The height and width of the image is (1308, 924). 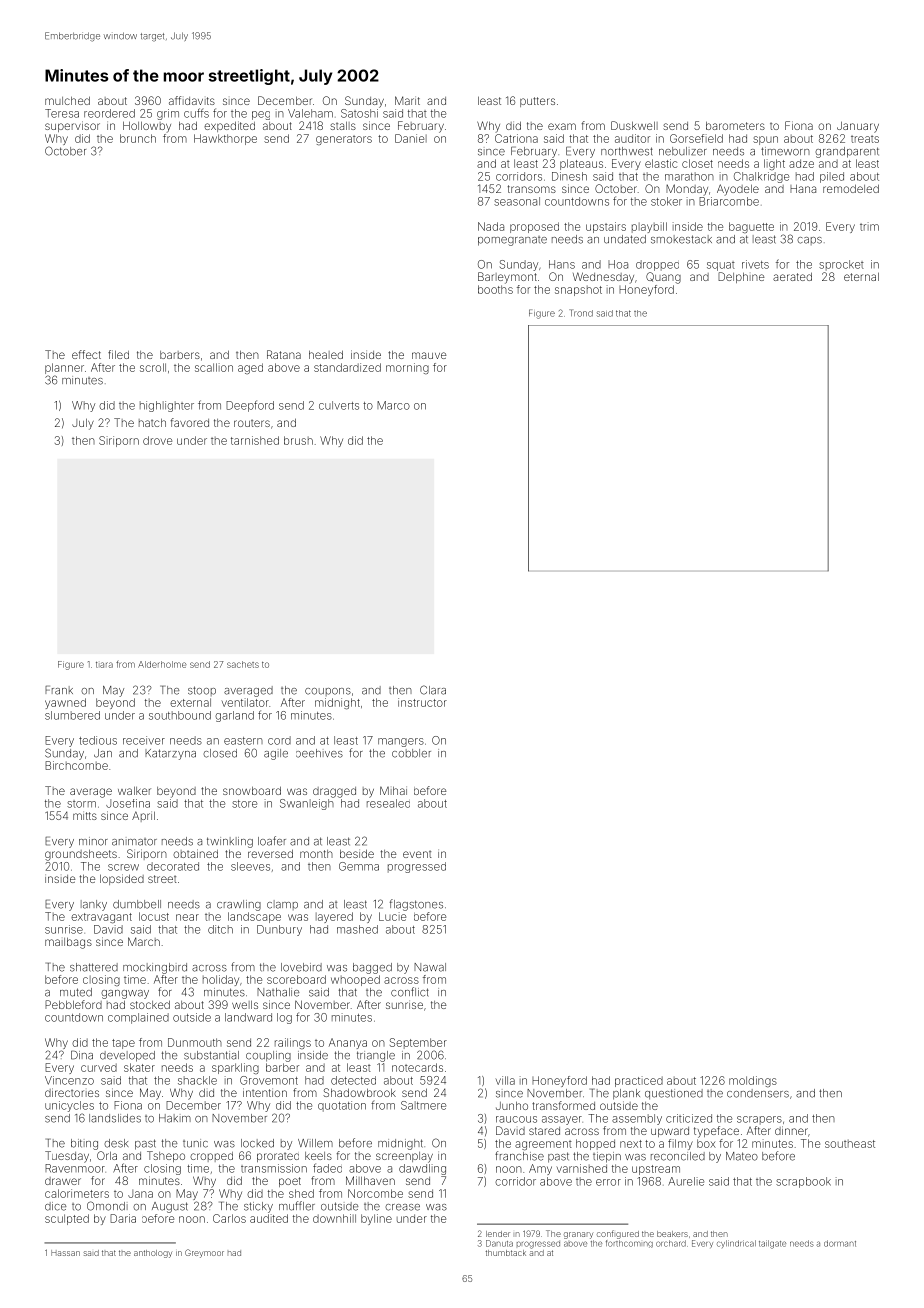 I want to click on January, so click(x=858, y=127).
